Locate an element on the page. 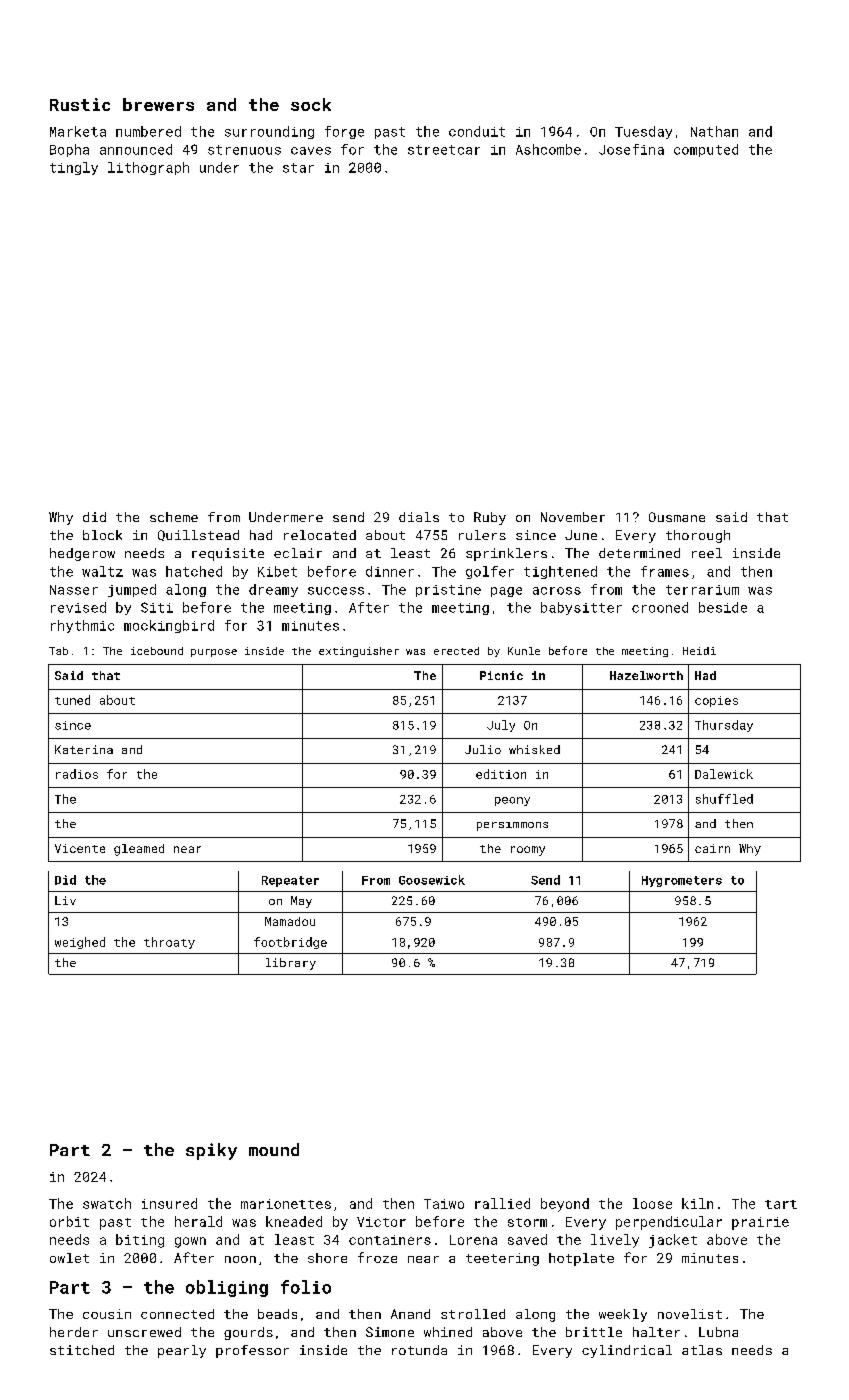 The width and height of the page is (849, 1400). throaty is located at coordinates (169, 943).
